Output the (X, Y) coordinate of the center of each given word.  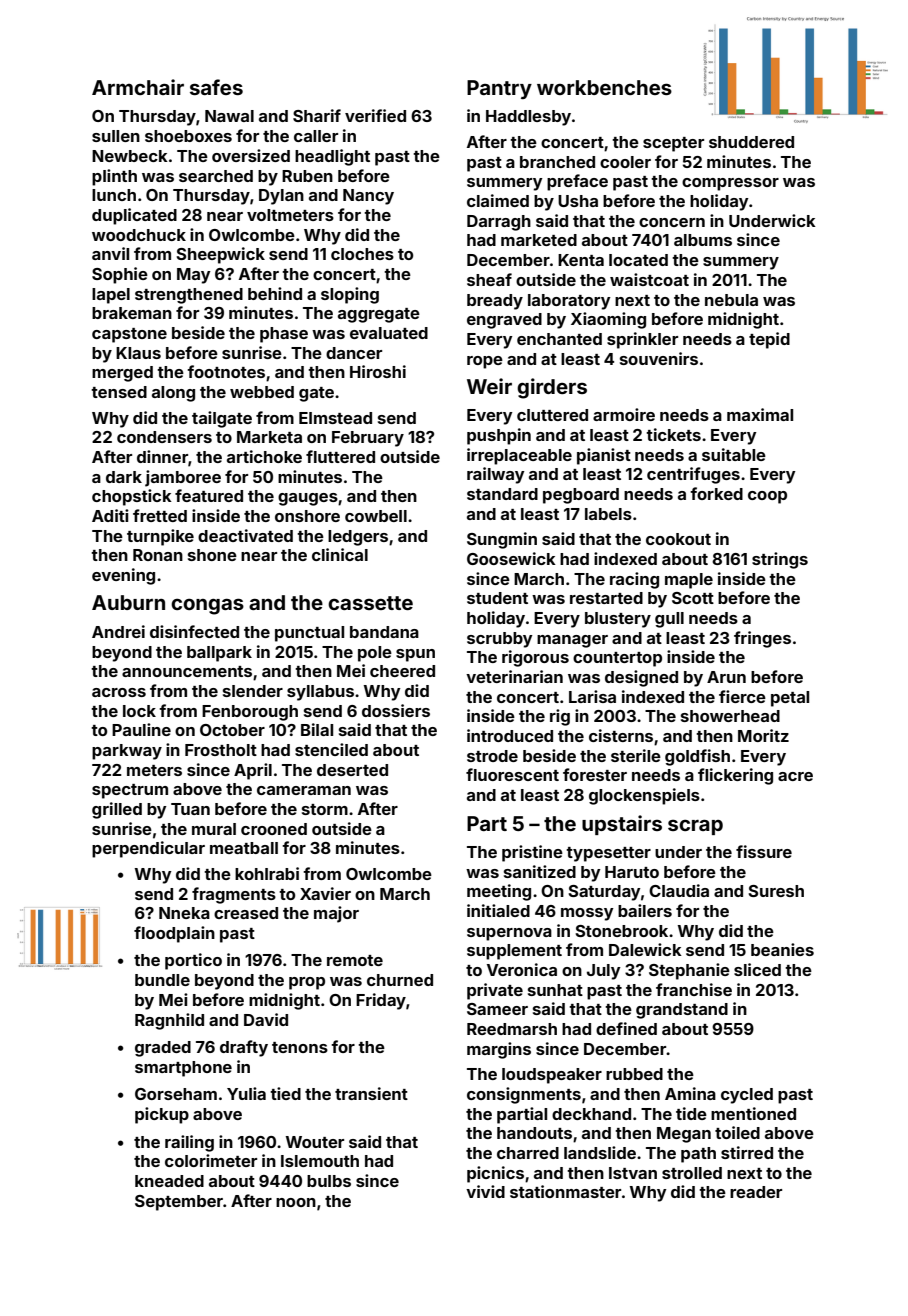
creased (246, 913)
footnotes (226, 371)
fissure (764, 851)
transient (371, 1093)
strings (780, 560)
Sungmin (502, 540)
